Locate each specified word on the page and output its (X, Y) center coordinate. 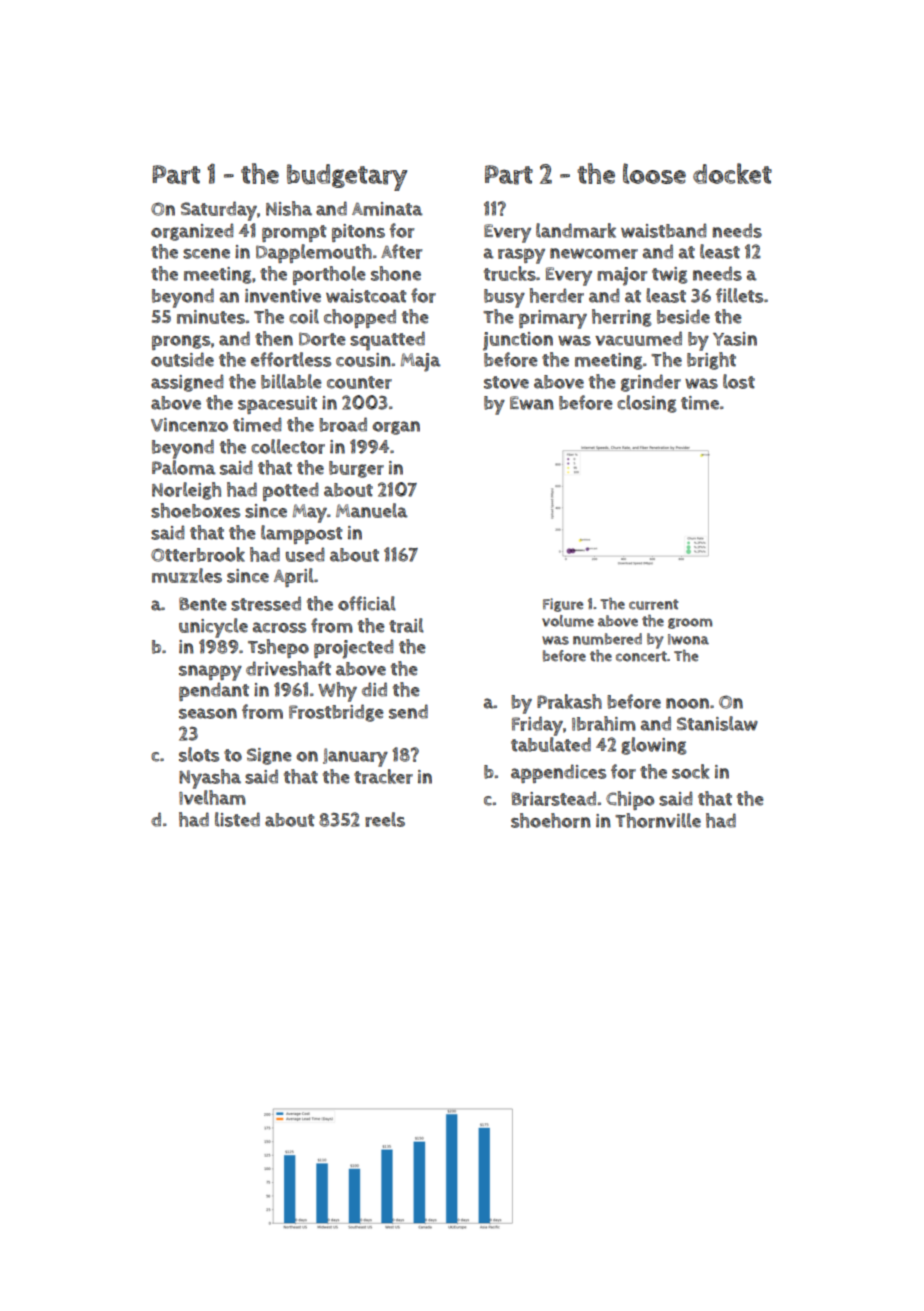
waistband (664, 230)
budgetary (347, 177)
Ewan (532, 403)
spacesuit (277, 405)
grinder (651, 383)
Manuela (372, 510)
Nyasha (210, 779)
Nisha (289, 208)
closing (646, 404)
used (305, 554)
